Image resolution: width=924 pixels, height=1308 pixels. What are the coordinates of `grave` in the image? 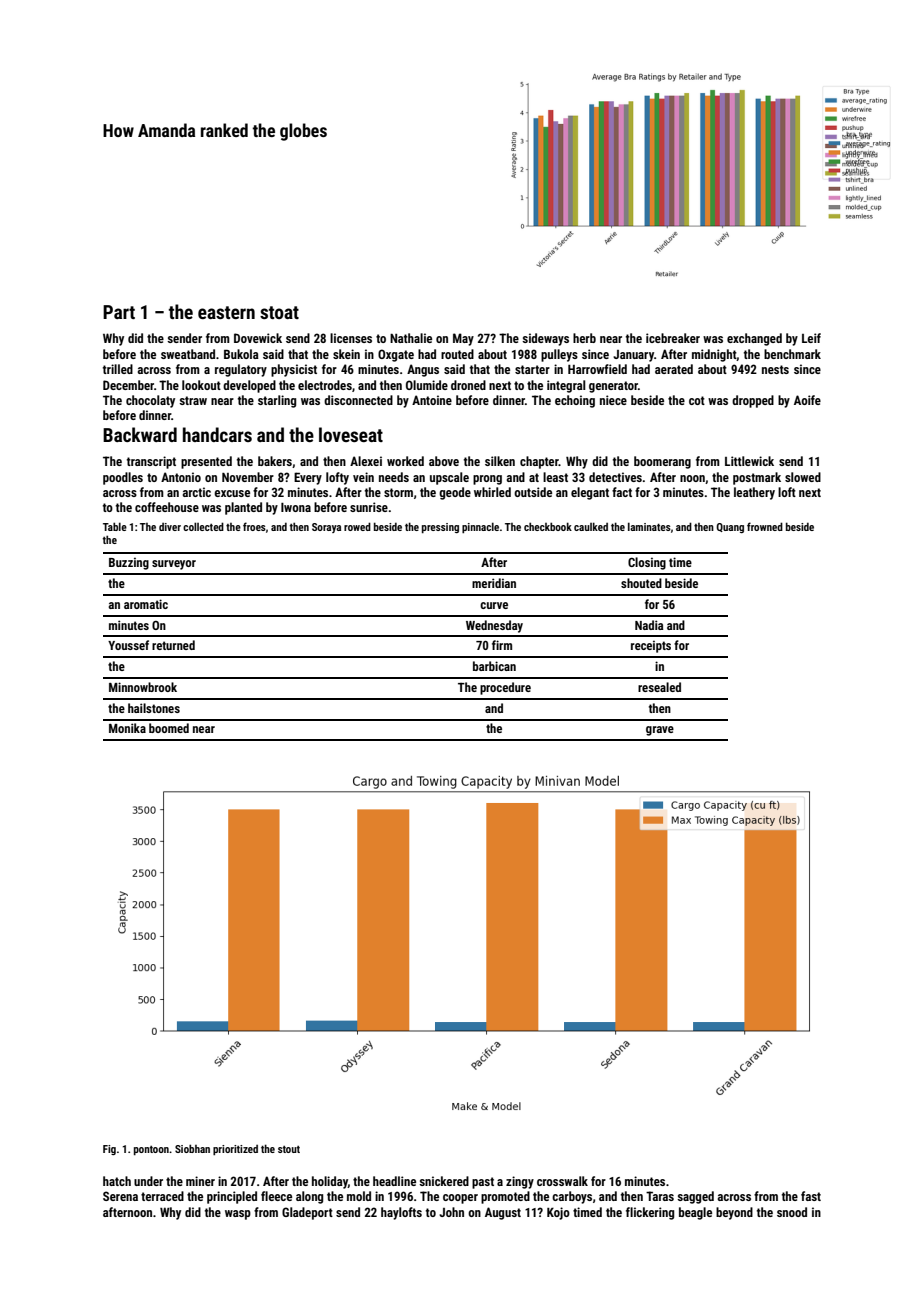 It's located at (660, 731).
